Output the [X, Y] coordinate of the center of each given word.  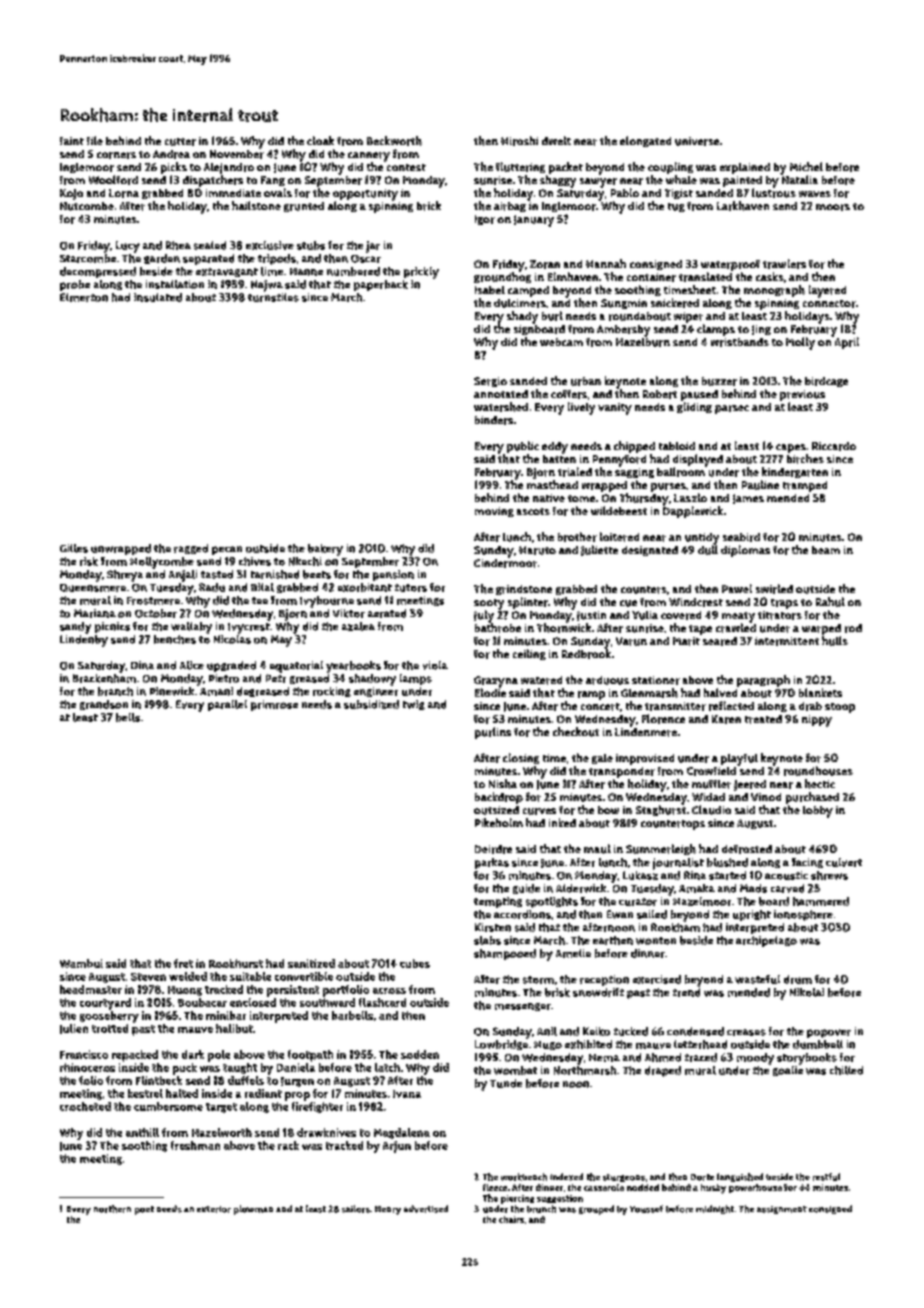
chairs [511, 1219]
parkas [492, 863]
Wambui [81, 963]
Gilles [74, 548]
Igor [485, 220]
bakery [325, 550]
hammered [821, 901]
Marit [686, 641]
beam [826, 550]
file [95, 140]
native [549, 498]
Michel [806, 166]
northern [112, 1209]
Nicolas [232, 639]
